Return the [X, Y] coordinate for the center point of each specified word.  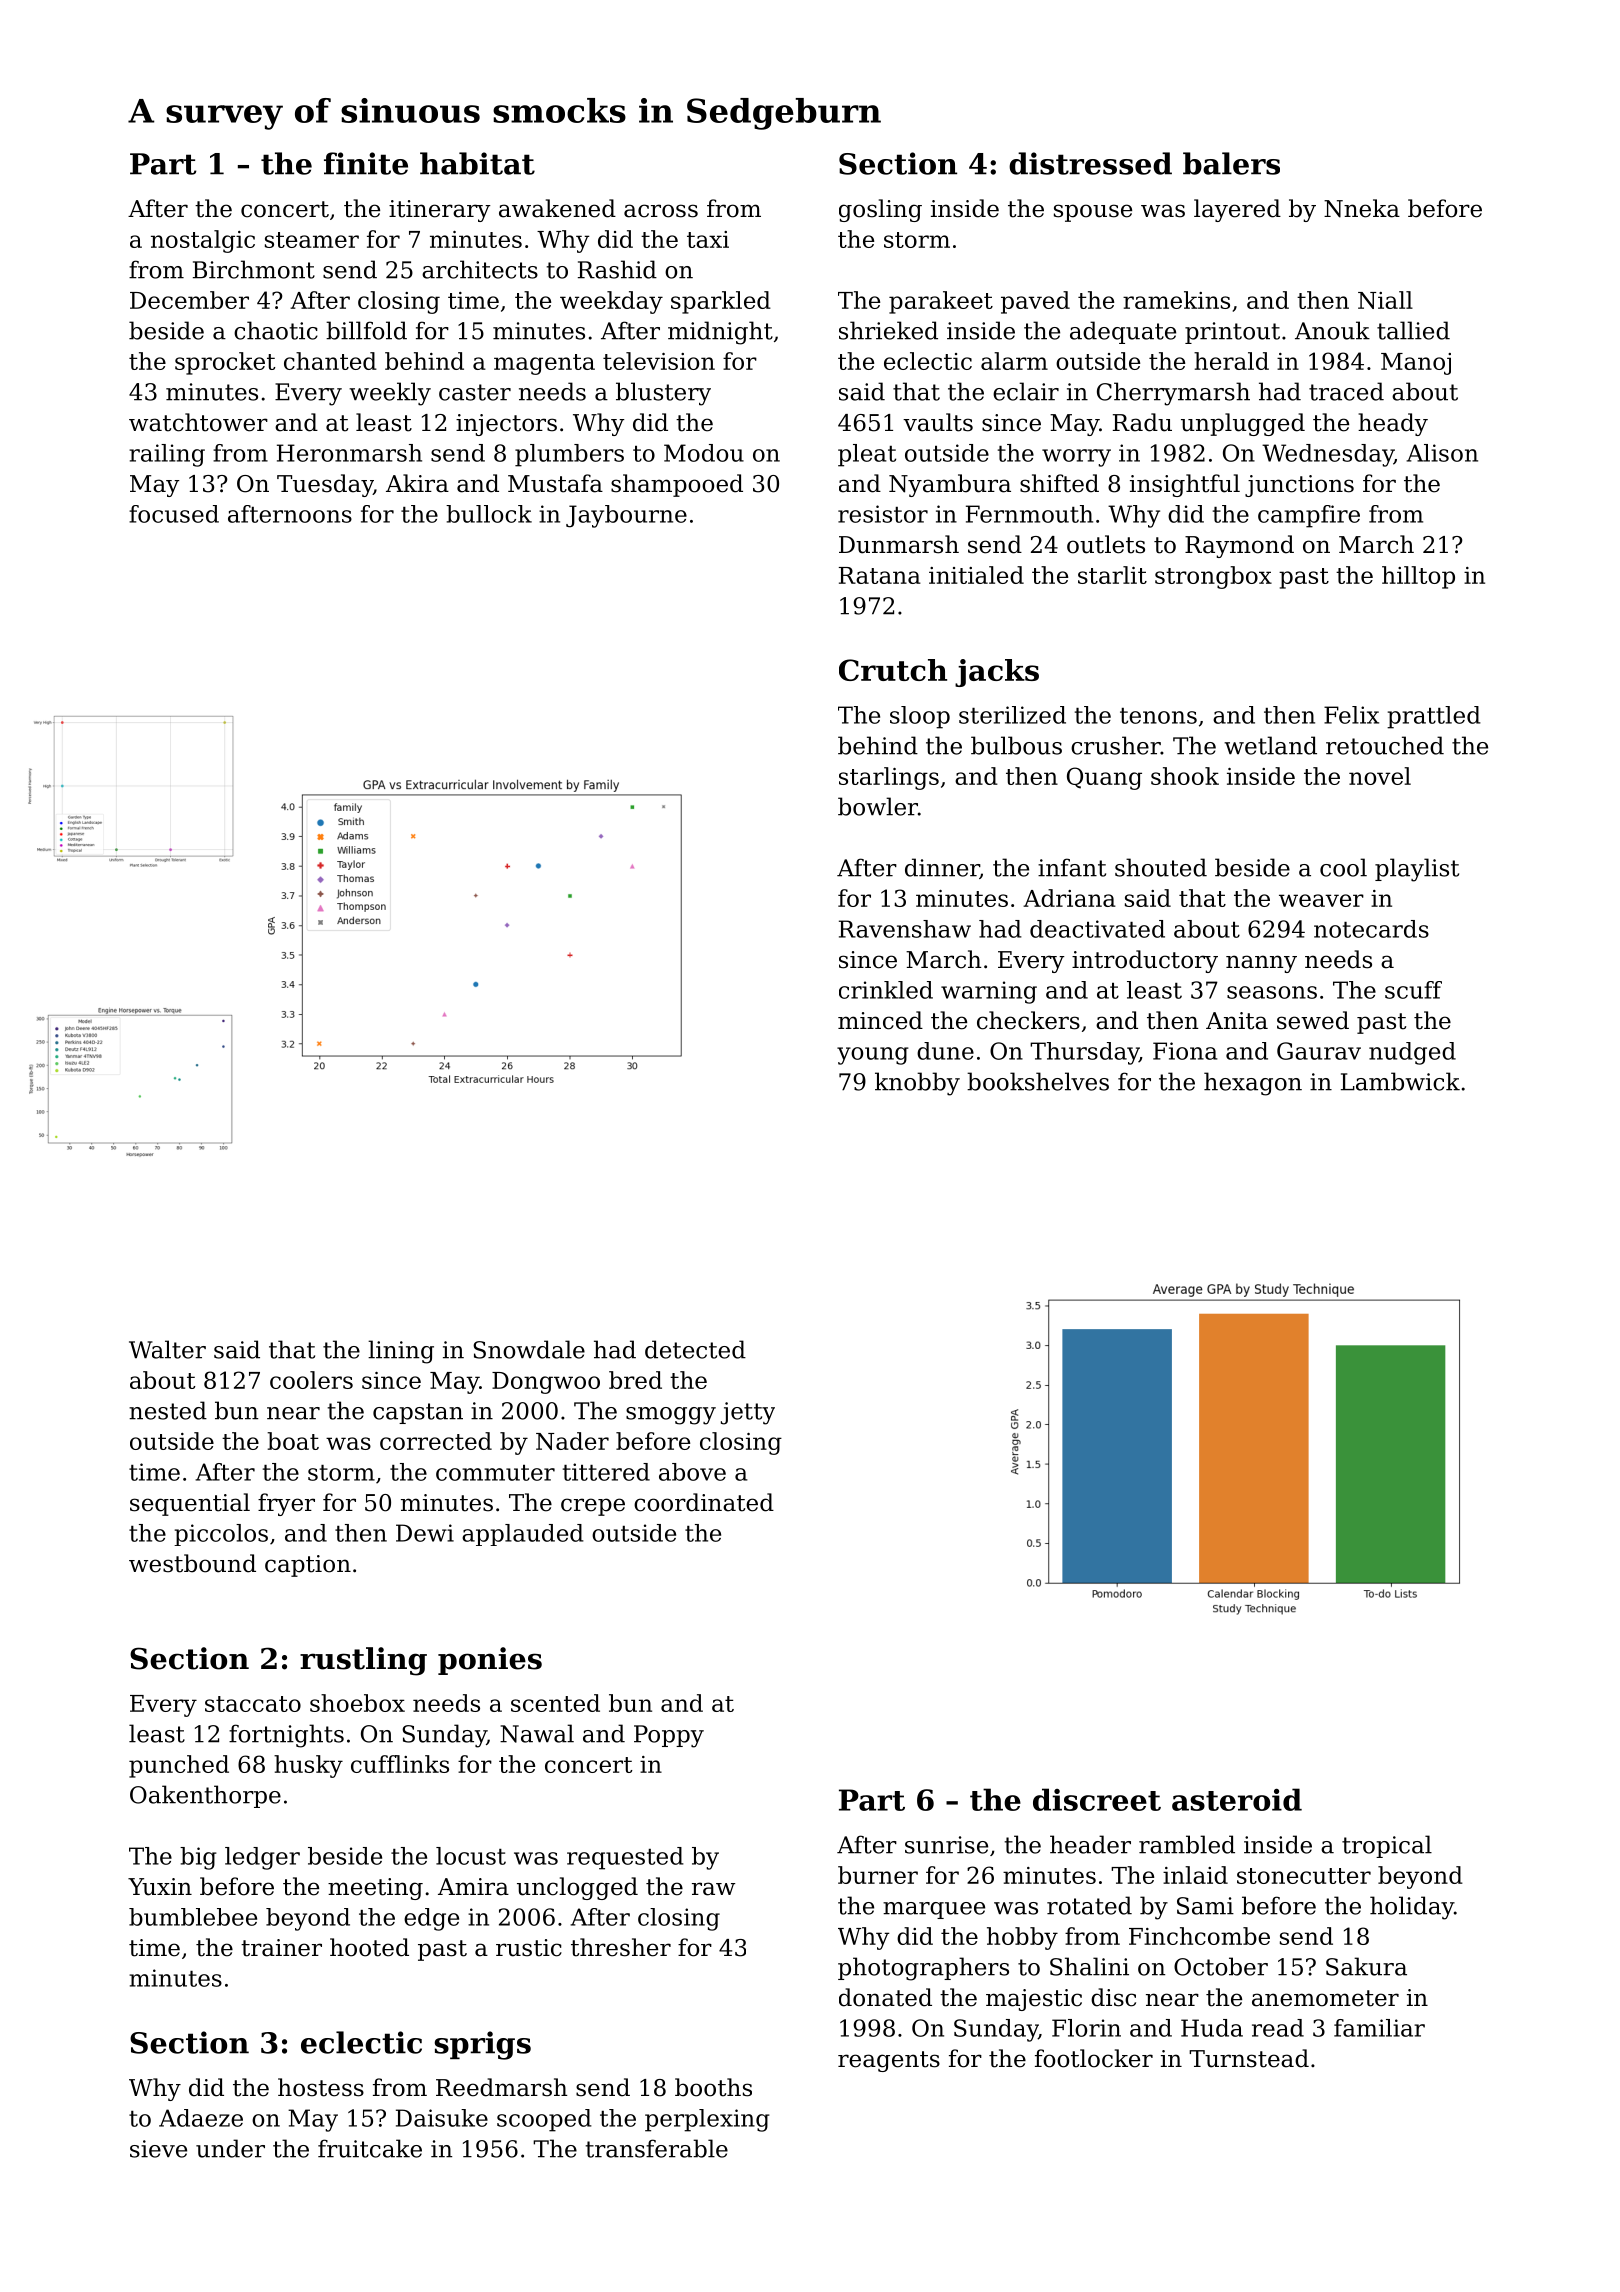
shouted [1161, 867]
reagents [889, 2061]
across [661, 211]
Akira [417, 483]
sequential [190, 1504]
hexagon [1253, 1084]
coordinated [704, 1502]
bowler [878, 806]
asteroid [1237, 1799]
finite [366, 163]
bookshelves [1038, 1081]
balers [1231, 163]
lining [401, 1352]
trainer [281, 1948]
